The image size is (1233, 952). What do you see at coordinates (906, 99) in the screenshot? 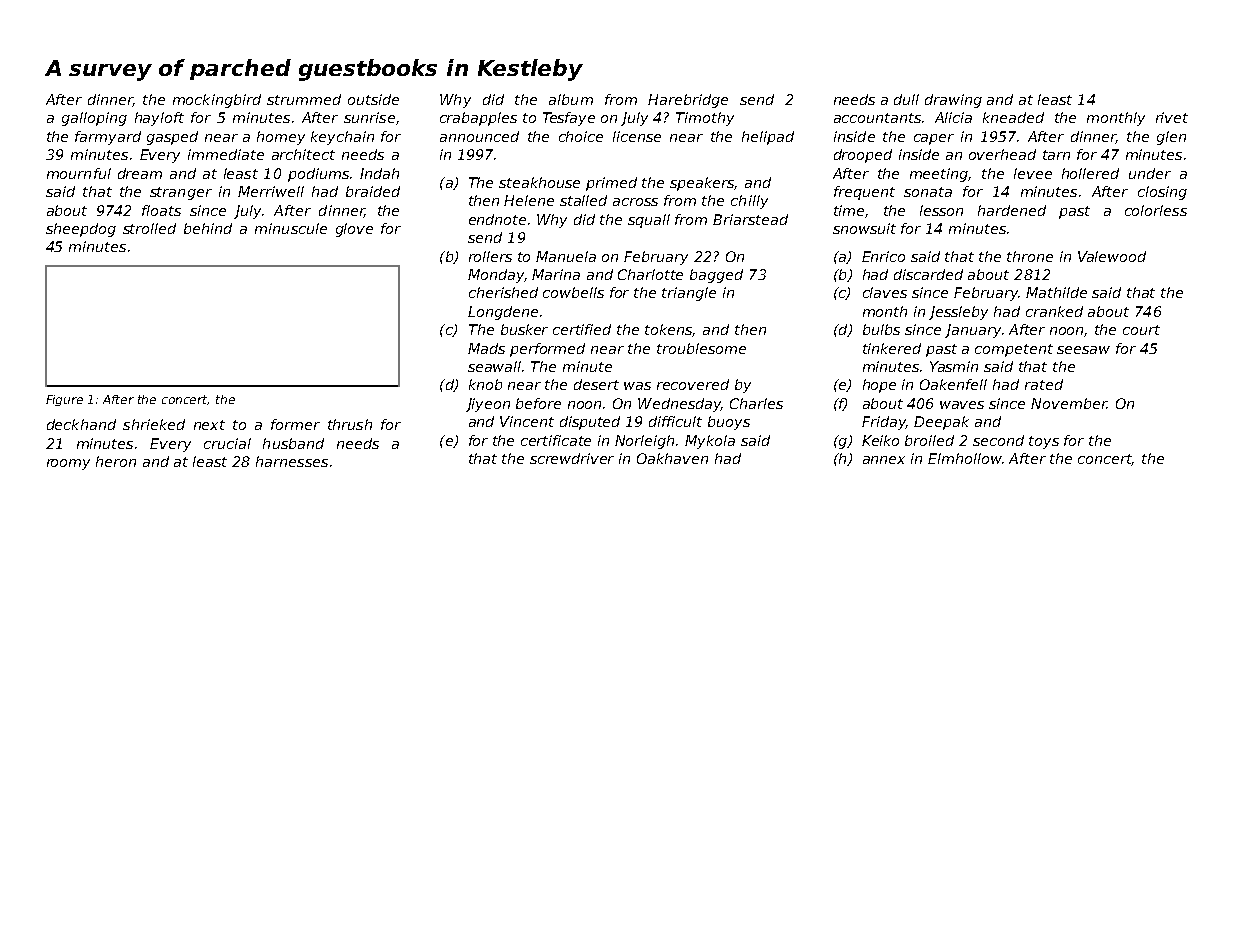
I see `dull` at bounding box center [906, 99].
